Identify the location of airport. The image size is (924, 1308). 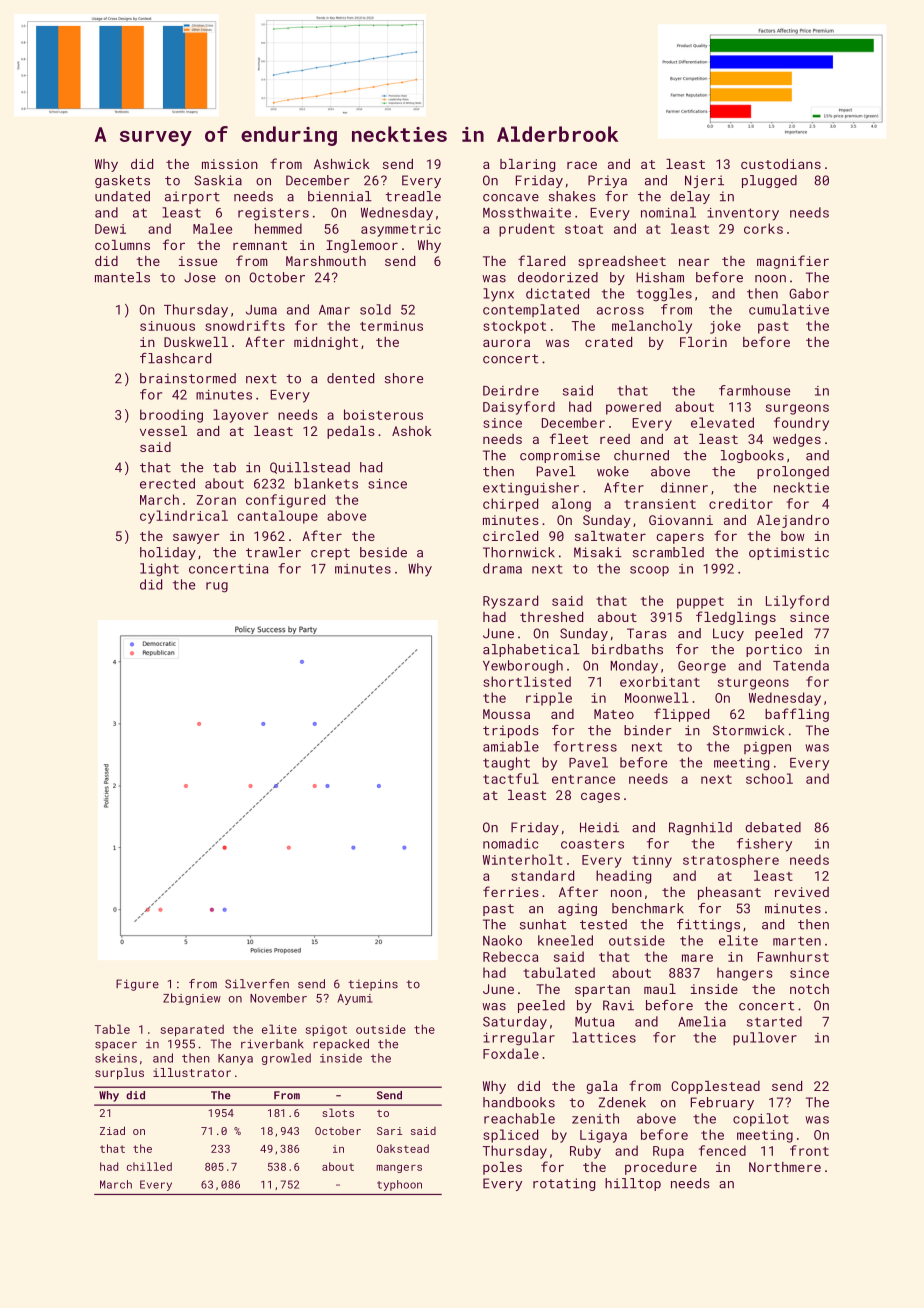
(192, 197).
